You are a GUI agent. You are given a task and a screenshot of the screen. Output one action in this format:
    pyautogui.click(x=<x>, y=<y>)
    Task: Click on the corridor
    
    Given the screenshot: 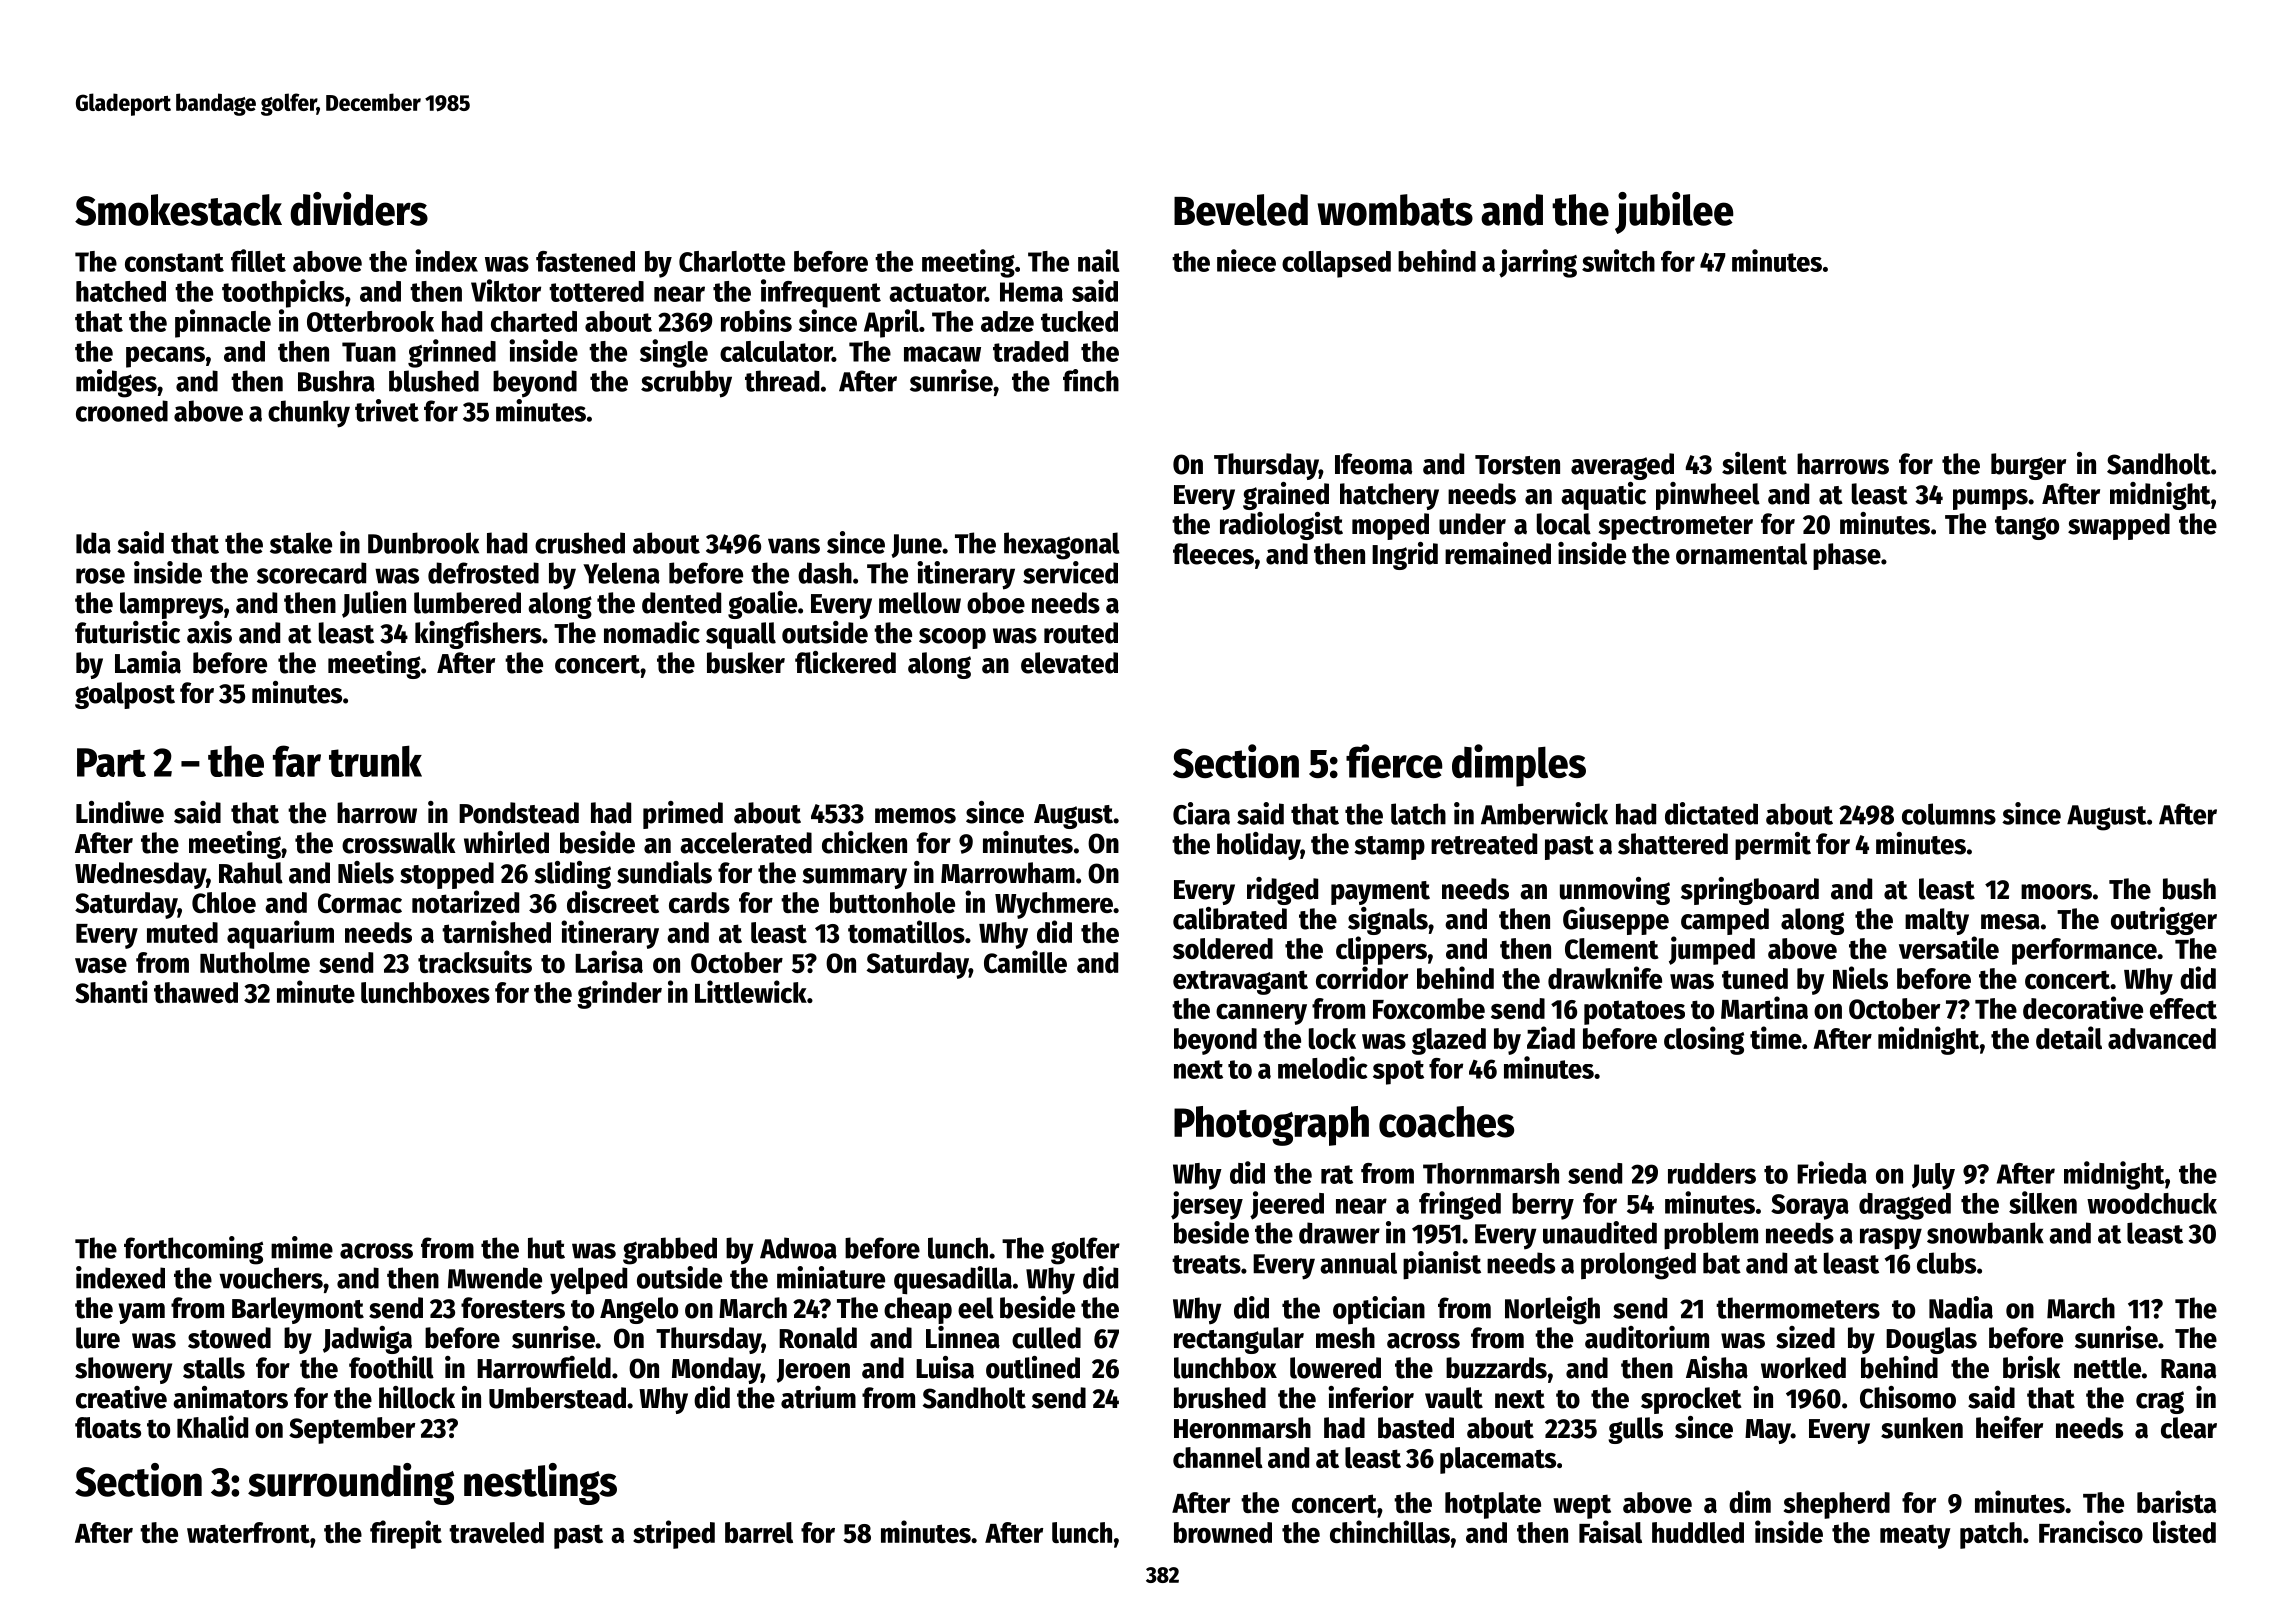 What is the action you would take?
    pyautogui.click(x=1362, y=977)
